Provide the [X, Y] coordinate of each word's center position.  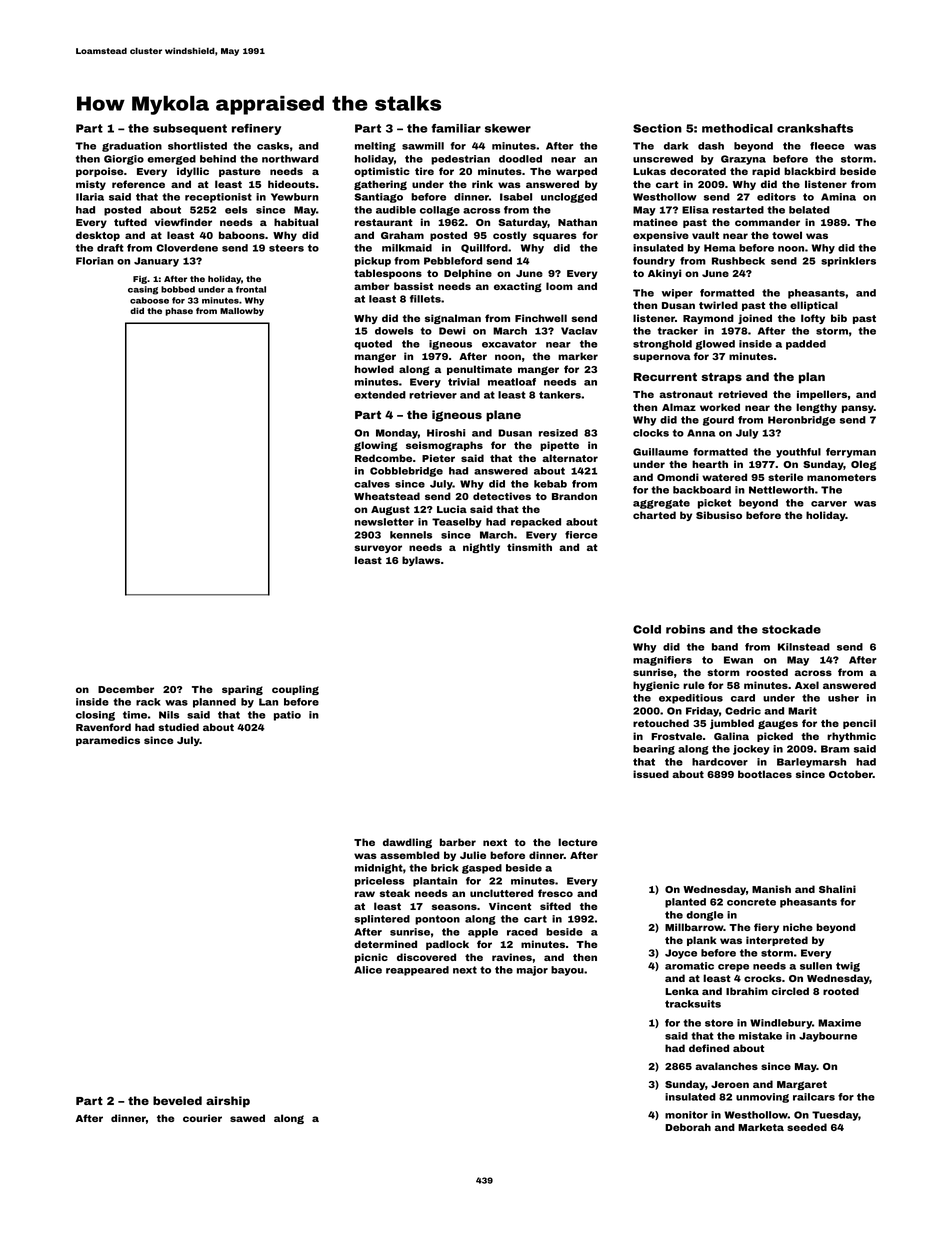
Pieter [438, 458]
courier [202, 1118]
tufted [130, 222]
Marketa [761, 1127]
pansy [858, 409]
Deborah [688, 1127]
